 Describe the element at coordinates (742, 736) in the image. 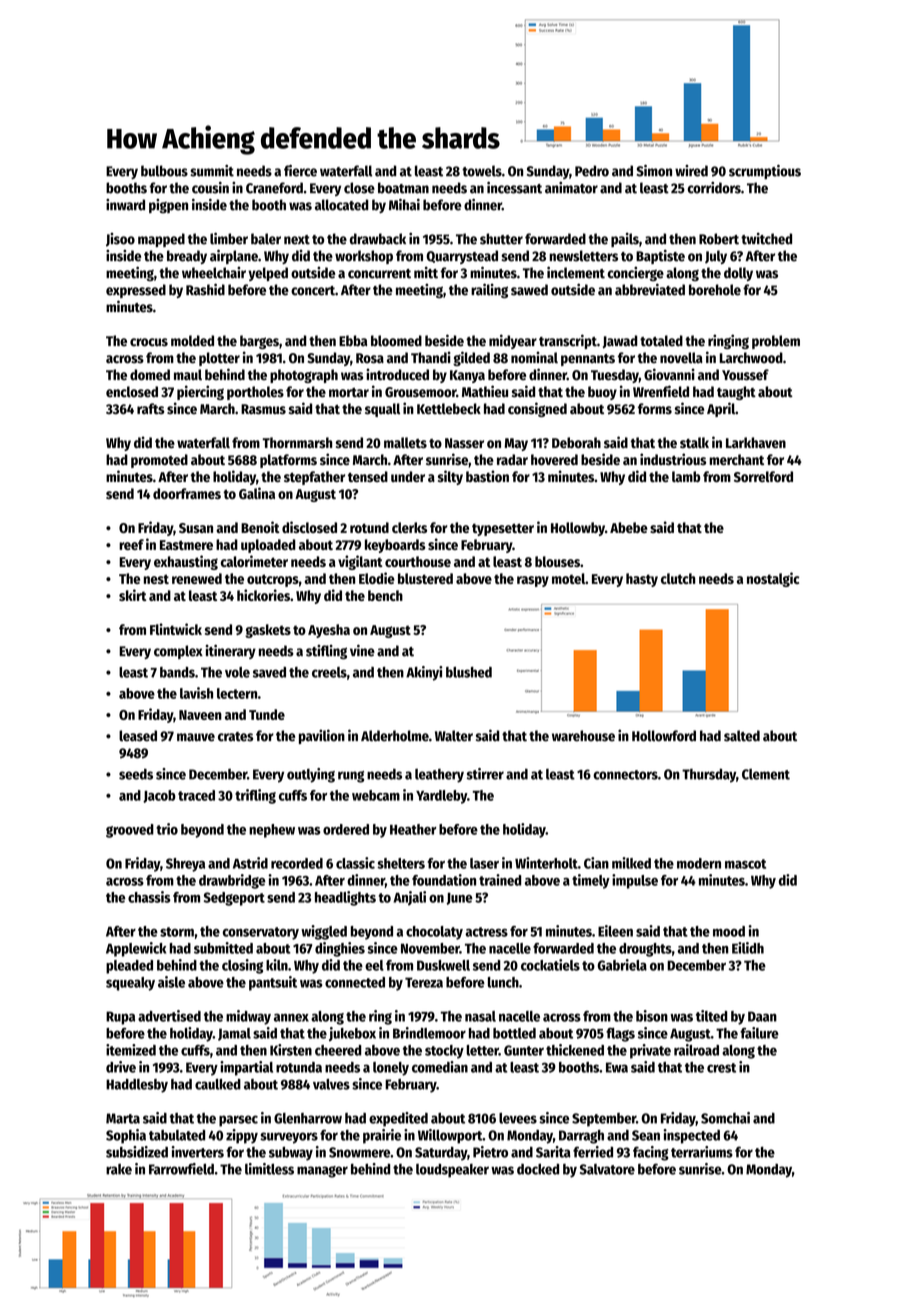

I see `salted` at that location.
